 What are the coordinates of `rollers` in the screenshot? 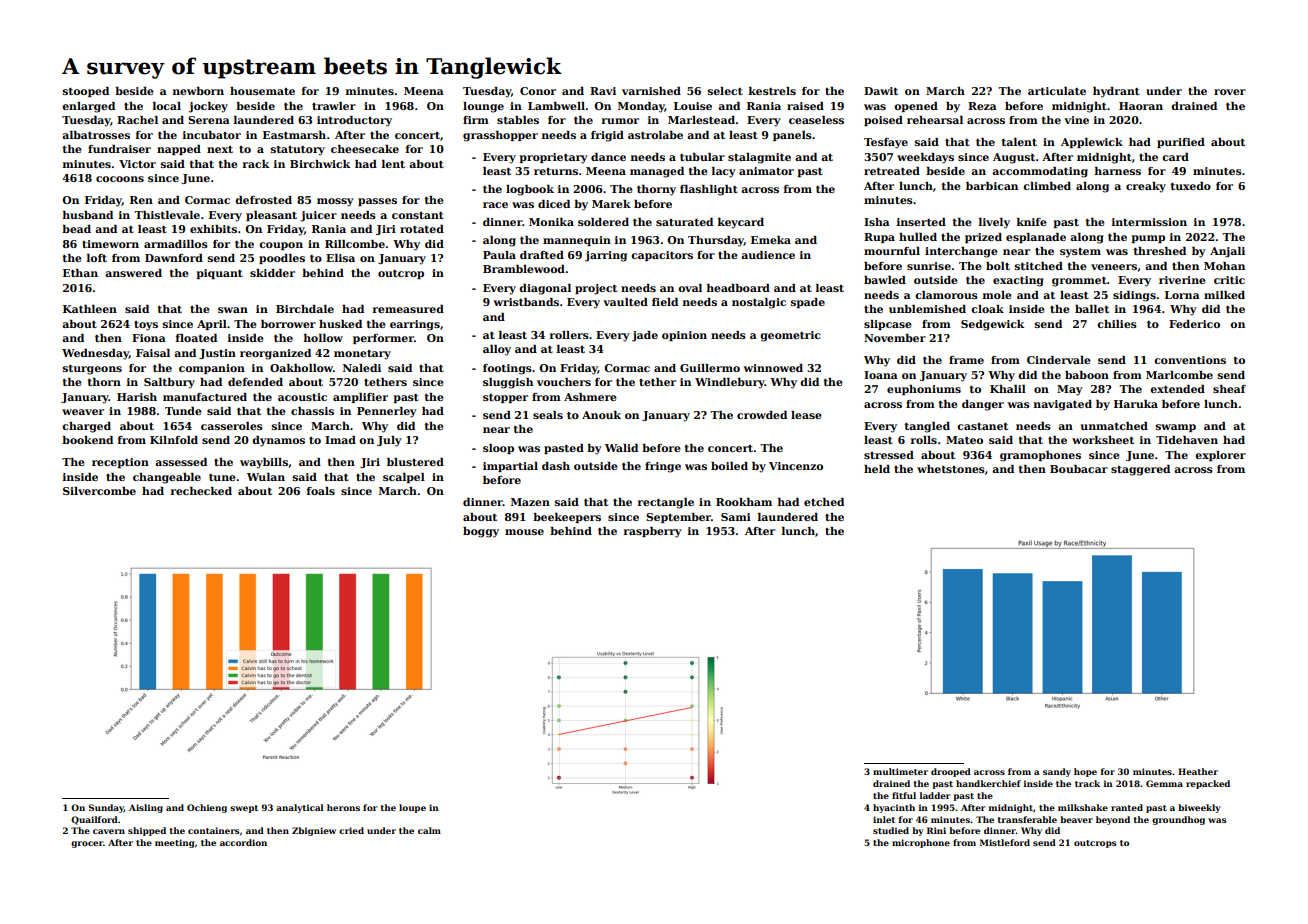 It's located at (569, 335).
